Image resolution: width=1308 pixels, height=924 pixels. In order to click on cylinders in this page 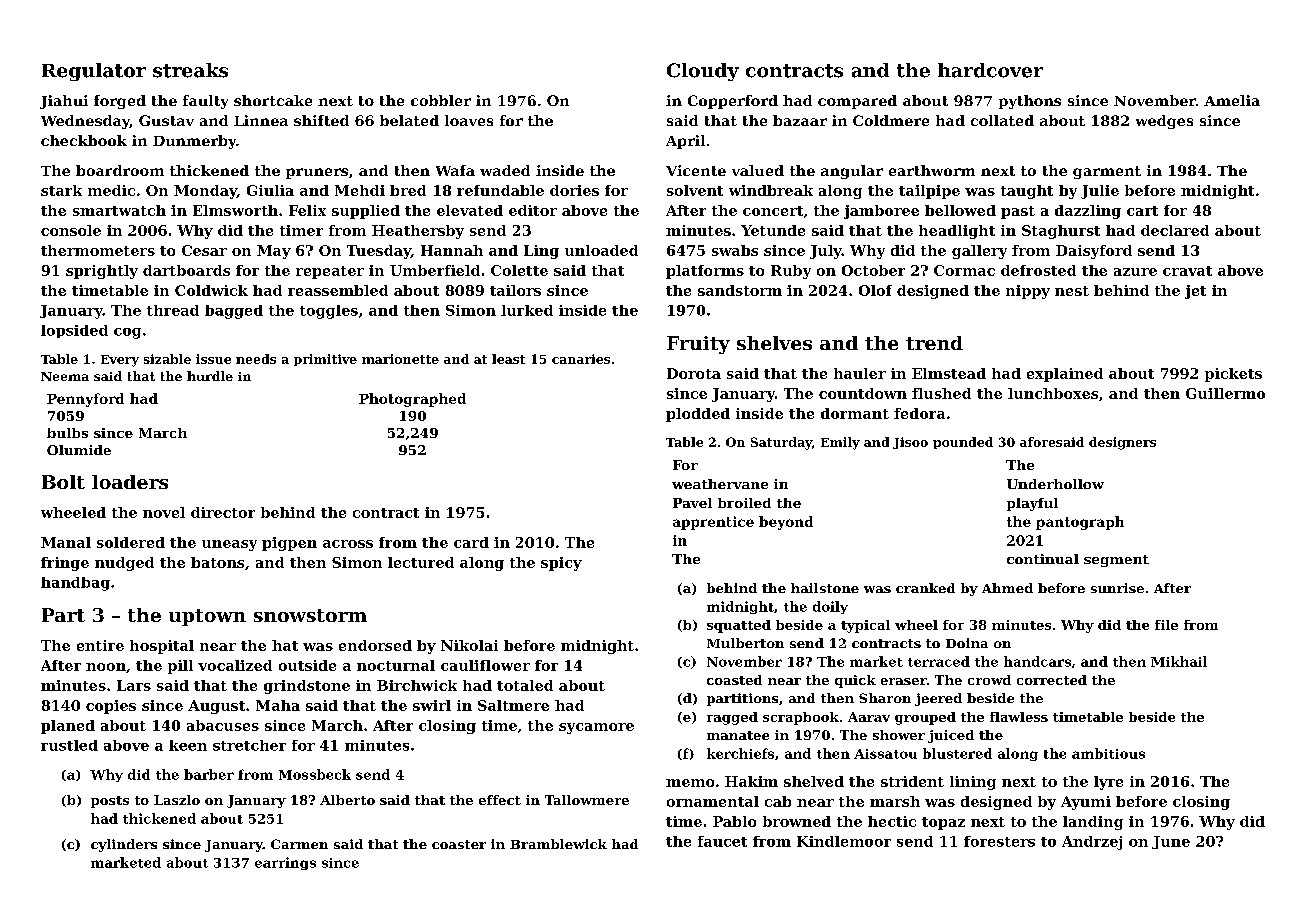, I will do `click(124, 845)`.
